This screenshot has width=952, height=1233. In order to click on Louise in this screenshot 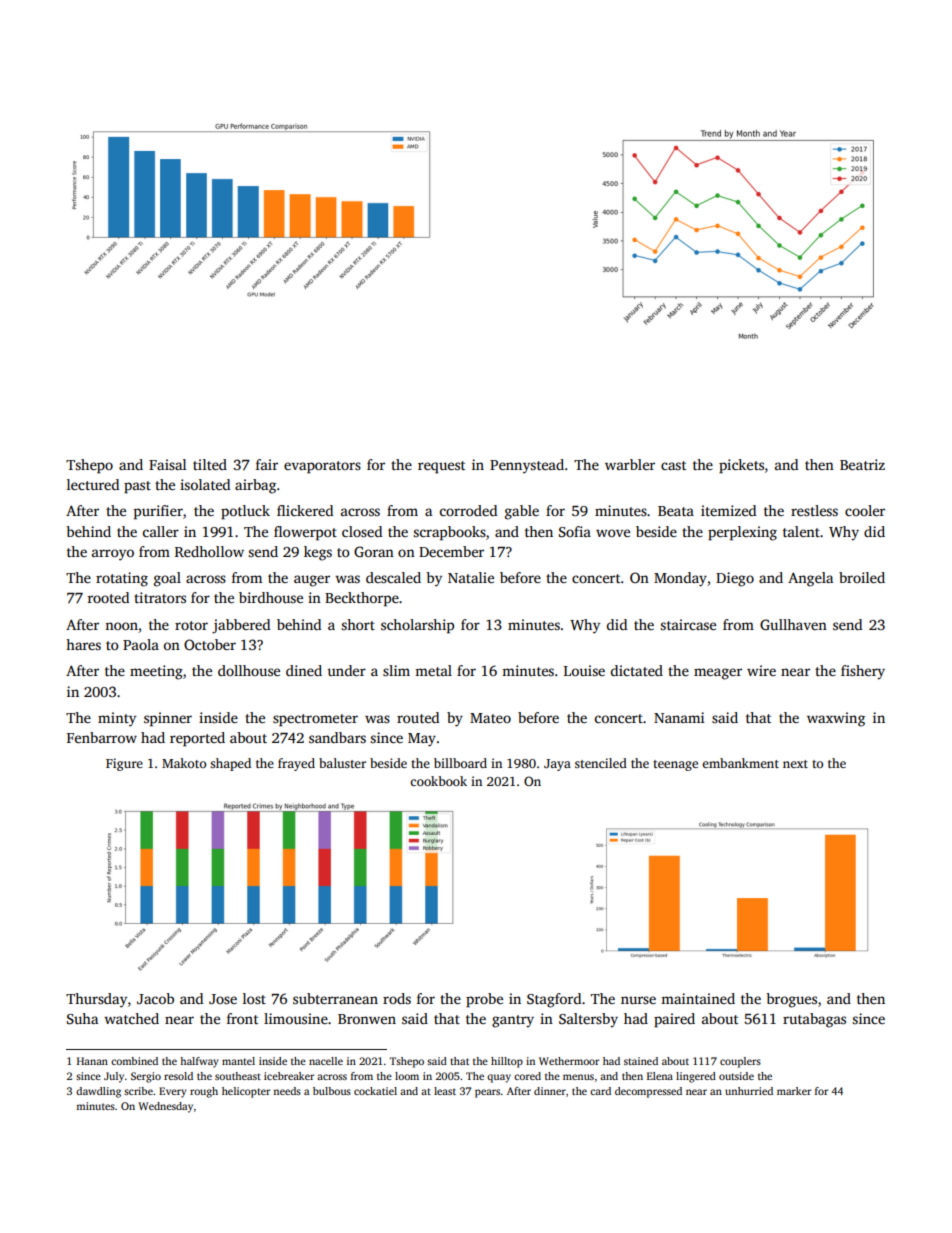, I will do `click(584, 670)`.
